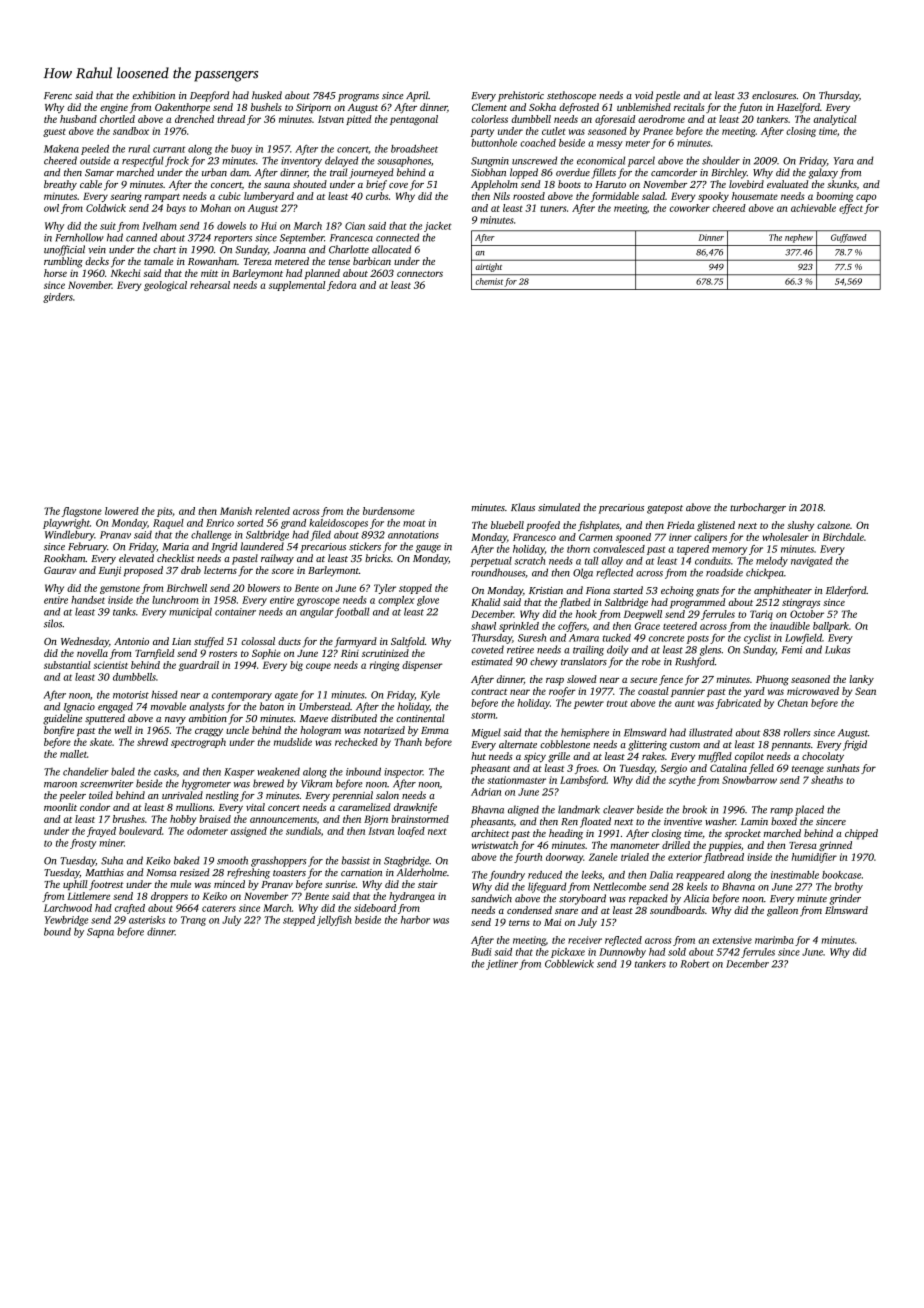  I want to click on stuffed, so click(209, 642).
